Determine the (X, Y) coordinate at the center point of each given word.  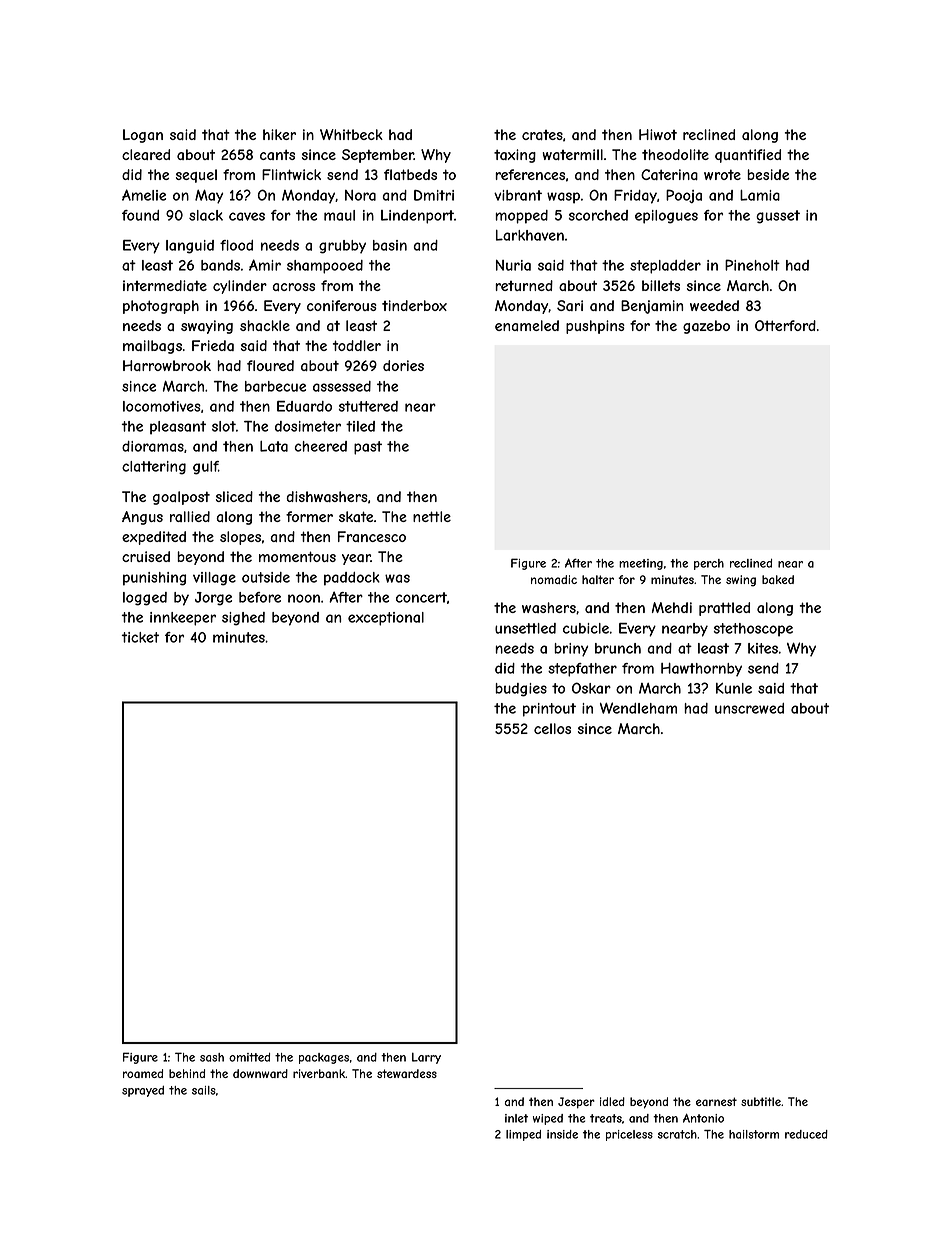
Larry (426, 1058)
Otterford (785, 325)
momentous (297, 556)
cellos (552, 728)
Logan (143, 136)
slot (224, 426)
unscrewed (749, 708)
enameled (527, 325)
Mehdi (672, 607)
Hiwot (658, 134)
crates (542, 135)
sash (212, 1057)
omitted (249, 1057)
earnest (716, 1101)
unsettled (525, 628)
